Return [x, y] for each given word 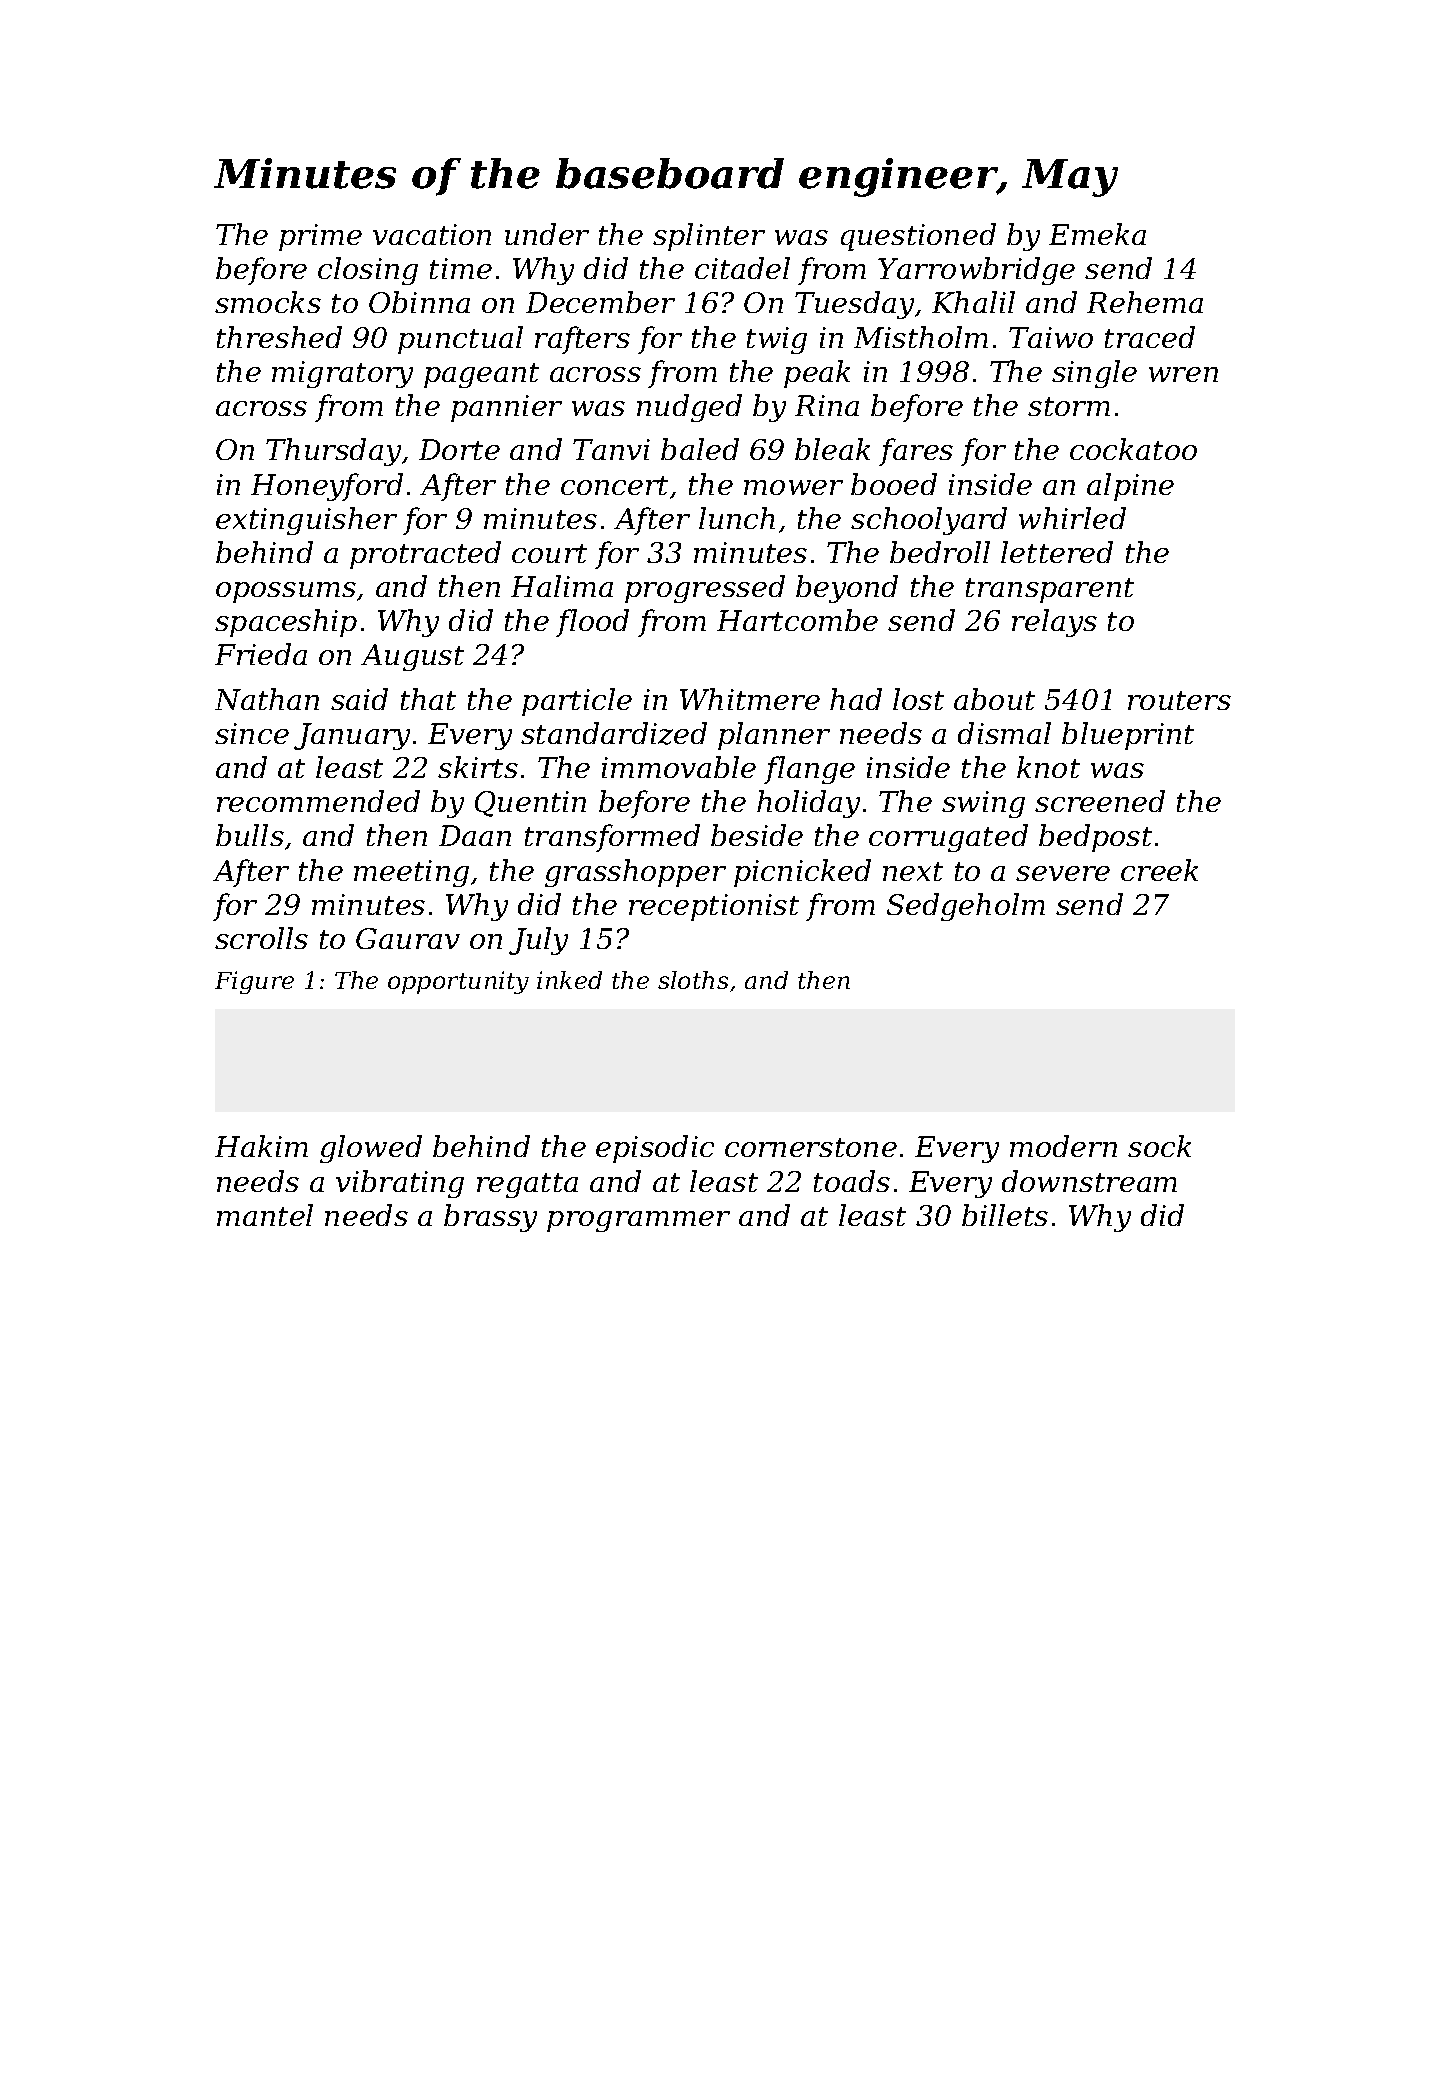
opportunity [458, 982]
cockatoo [1133, 449]
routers [1179, 700]
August [412, 657]
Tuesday [854, 305]
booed [894, 484]
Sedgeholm [966, 907]
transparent [1050, 590]
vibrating [400, 1184]
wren [1183, 374]
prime [320, 237]
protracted [425, 555]
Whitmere [750, 699]
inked [569, 980]
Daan [475, 835]
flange [809, 770]
